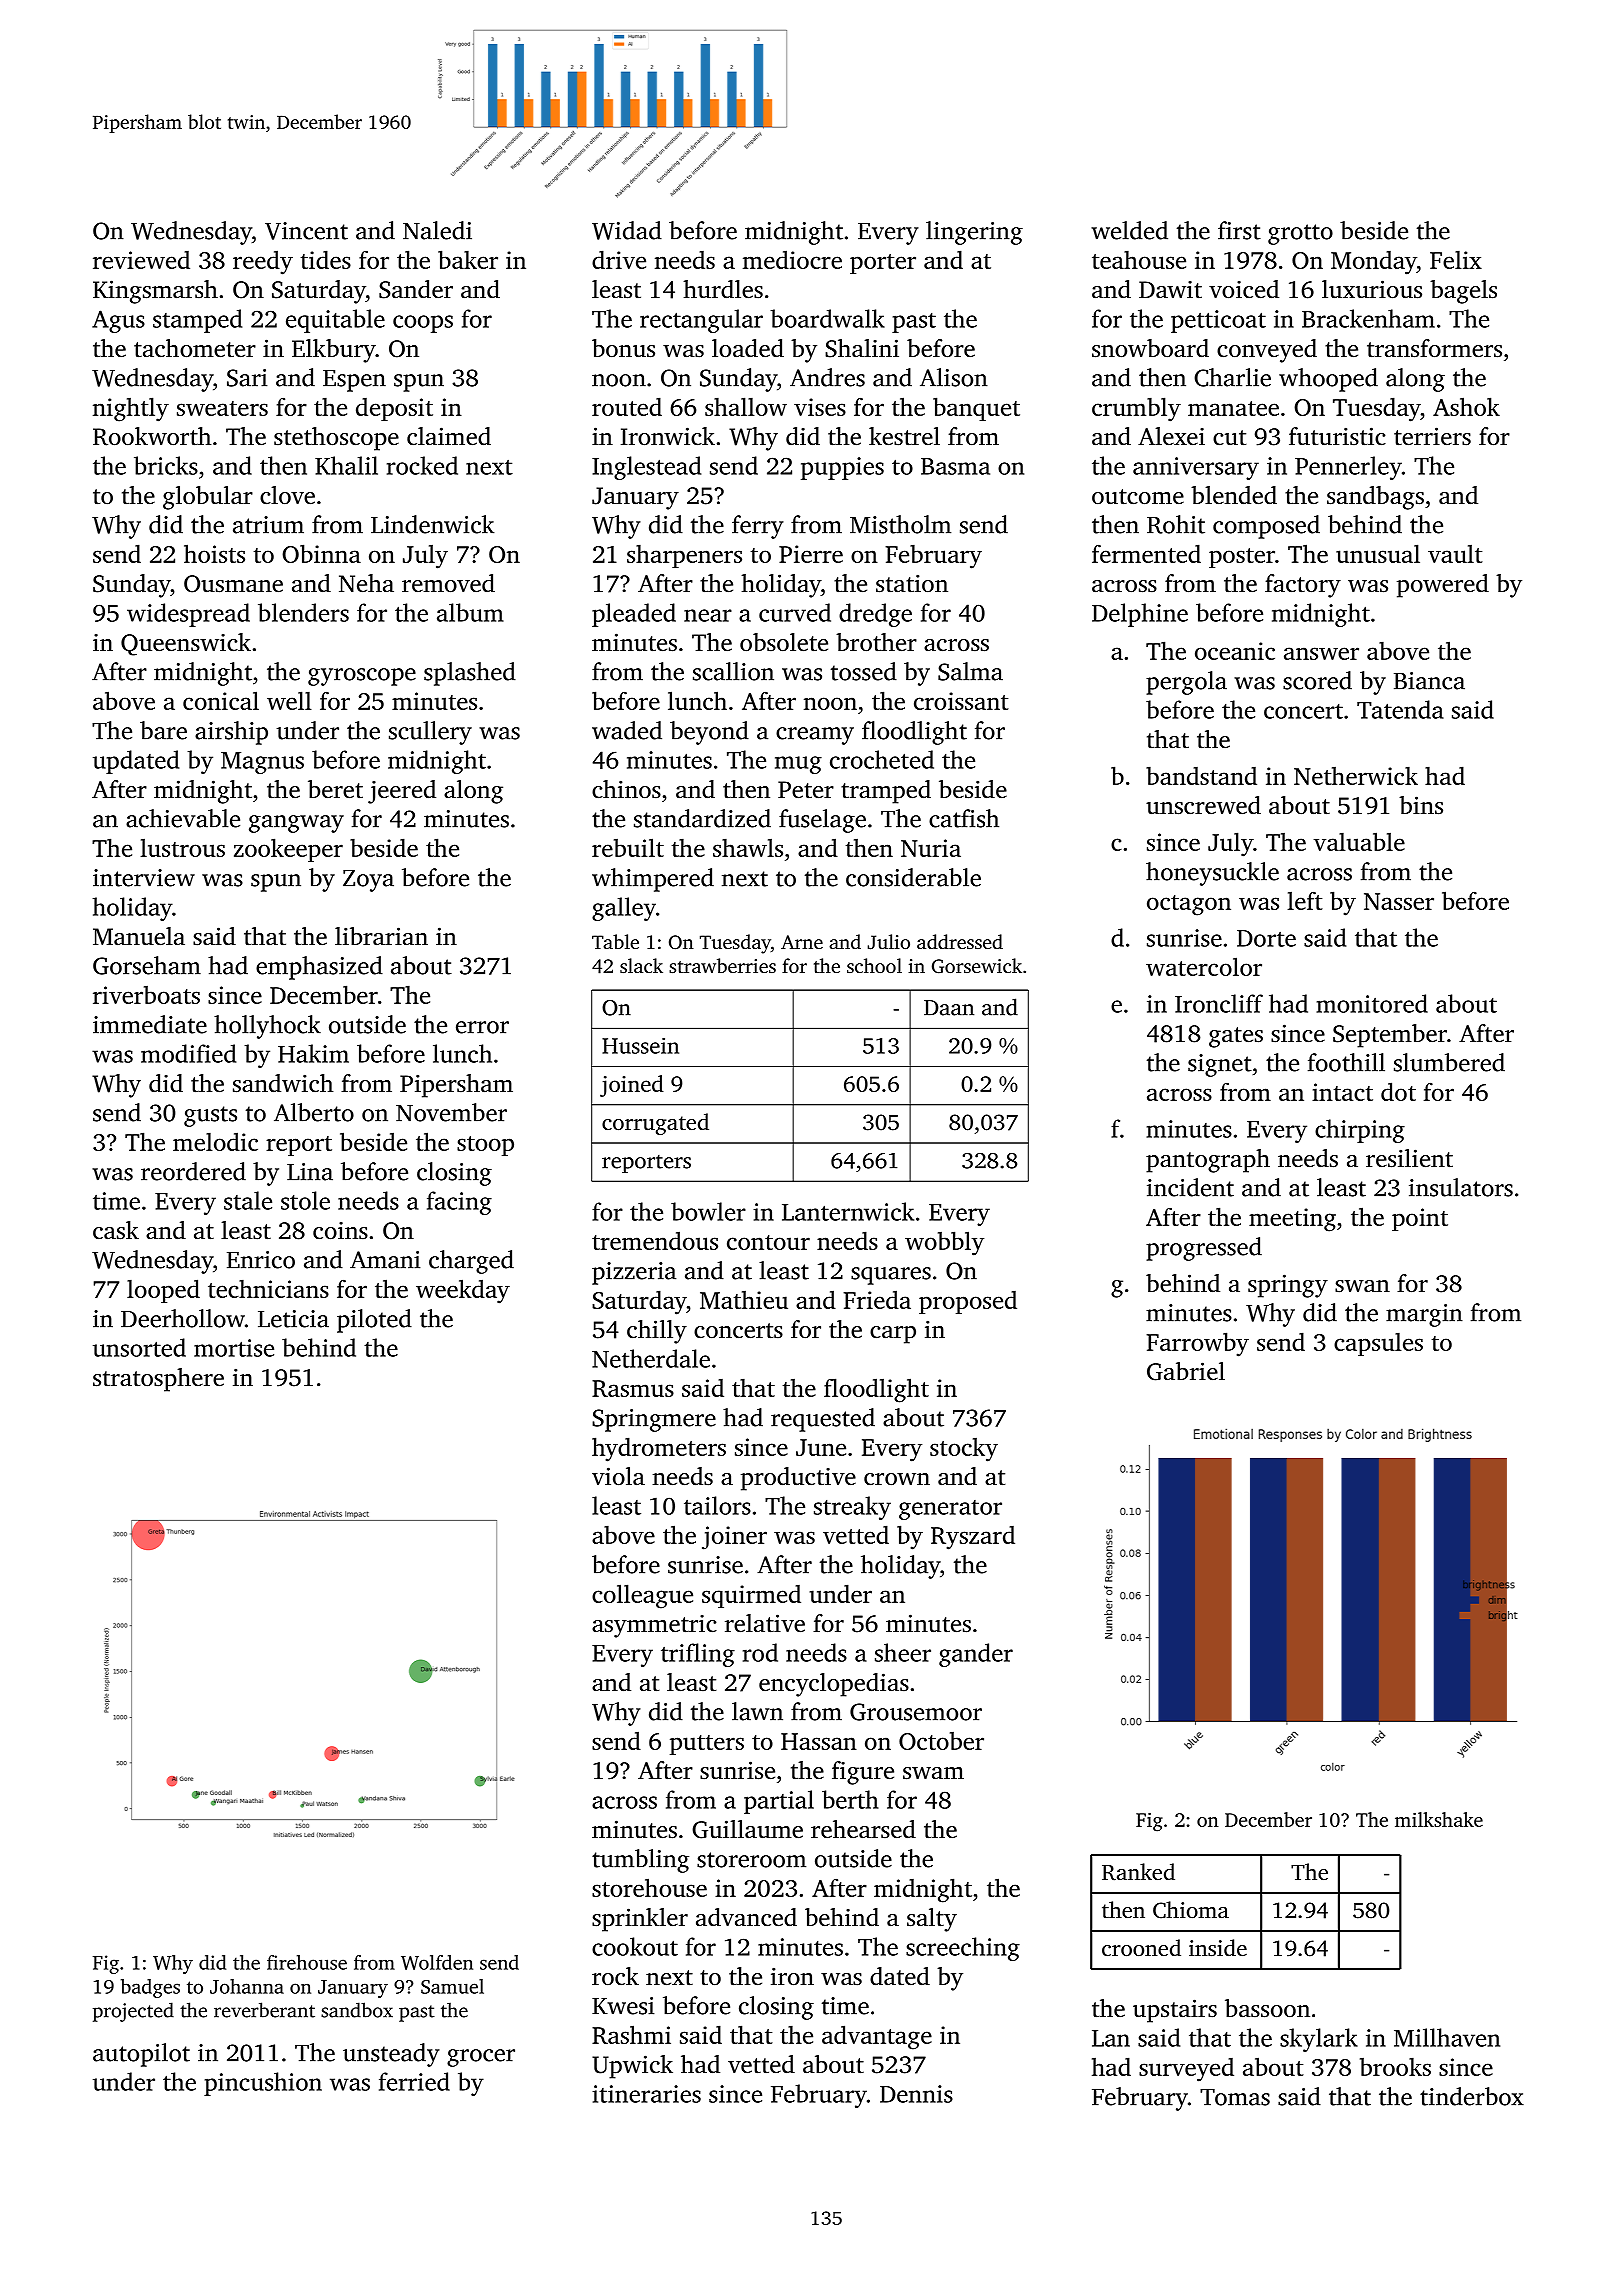 Image resolution: width=1620 pixels, height=2292 pixels. What do you see at coordinates (141, 2055) in the screenshot?
I see `autopilot` at bounding box center [141, 2055].
